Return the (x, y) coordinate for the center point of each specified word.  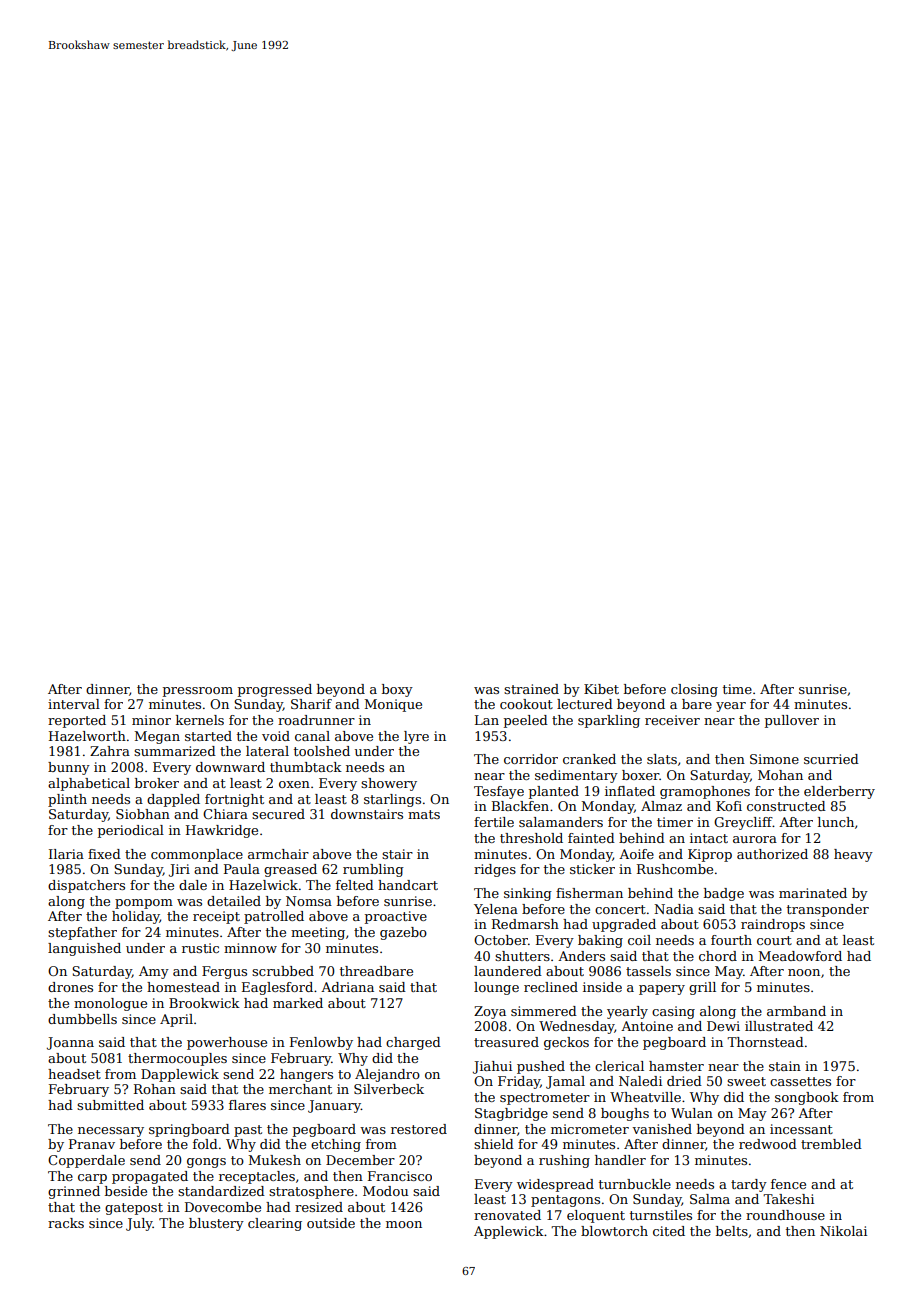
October (501, 940)
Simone (774, 759)
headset (74, 1074)
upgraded (624, 925)
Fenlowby (321, 1043)
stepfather (82, 933)
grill (702, 988)
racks (66, 1223)
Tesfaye (499, 792)
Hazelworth (87, 736)
